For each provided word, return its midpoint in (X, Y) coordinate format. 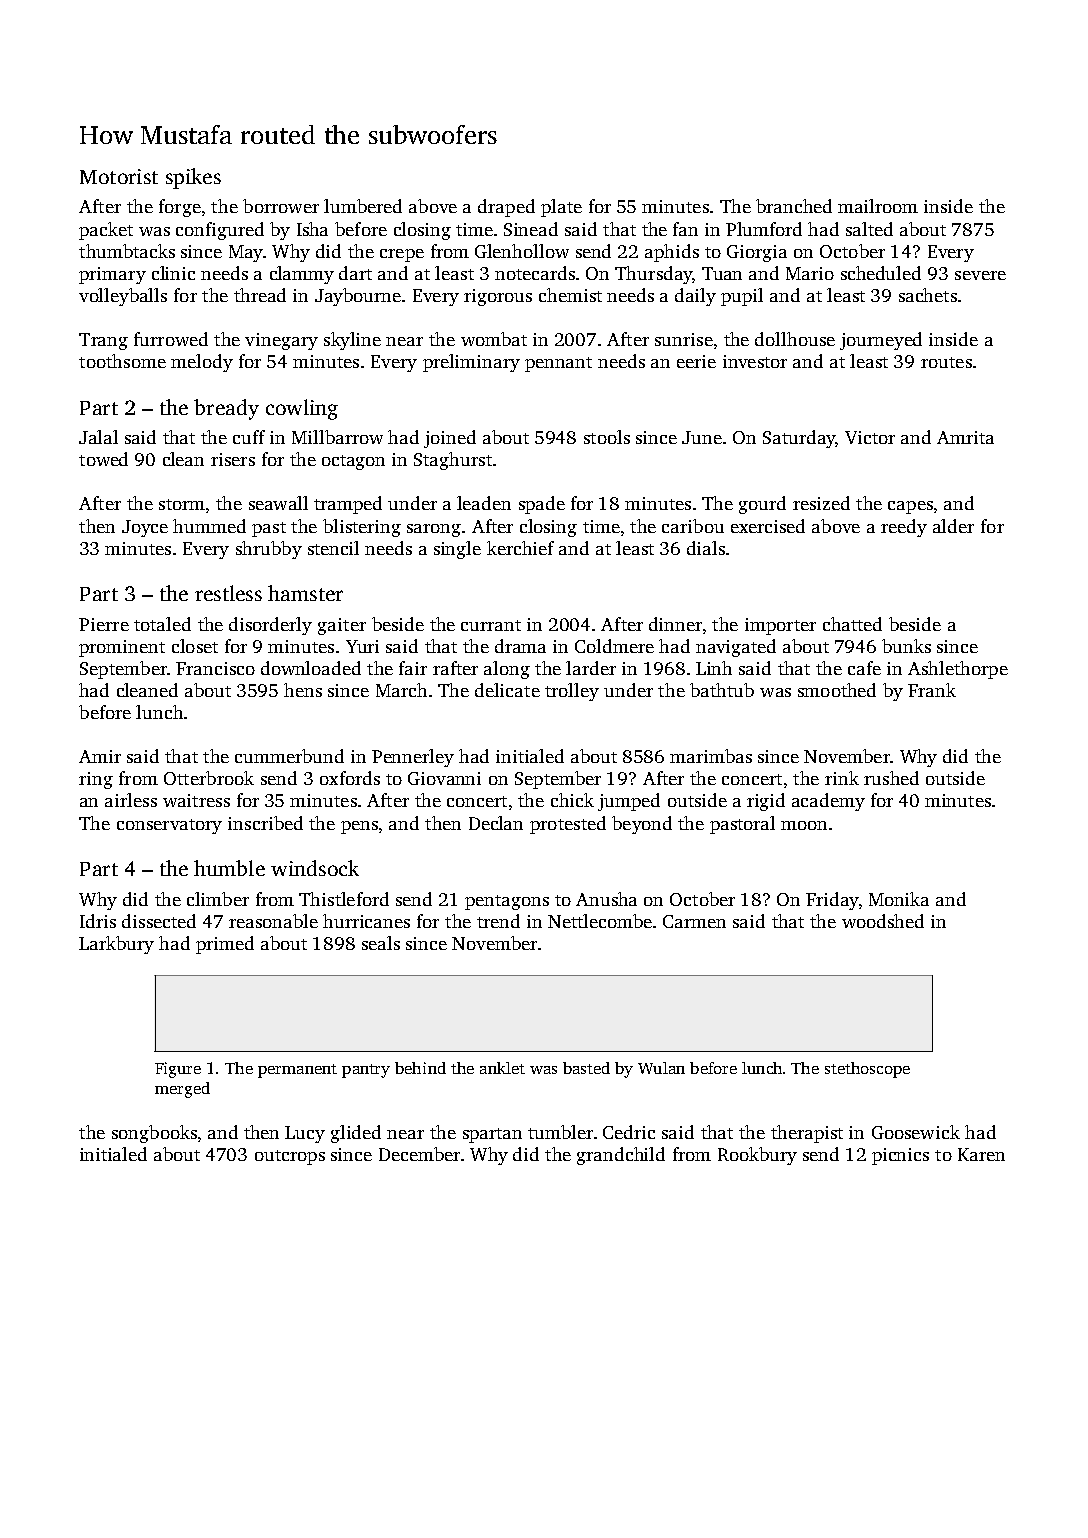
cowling (302, 409)
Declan (496, 823)
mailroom (878, 206)
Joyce (145, 528)
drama (520, 646)
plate (561, 208)
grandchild (621, 1156)
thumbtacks (127, 251)
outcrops (290, 1157)
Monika (899, 899)
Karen (981, 1154)
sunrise (684, 339)
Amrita (965, 437)
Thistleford (344, 899)
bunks (906, 646)
